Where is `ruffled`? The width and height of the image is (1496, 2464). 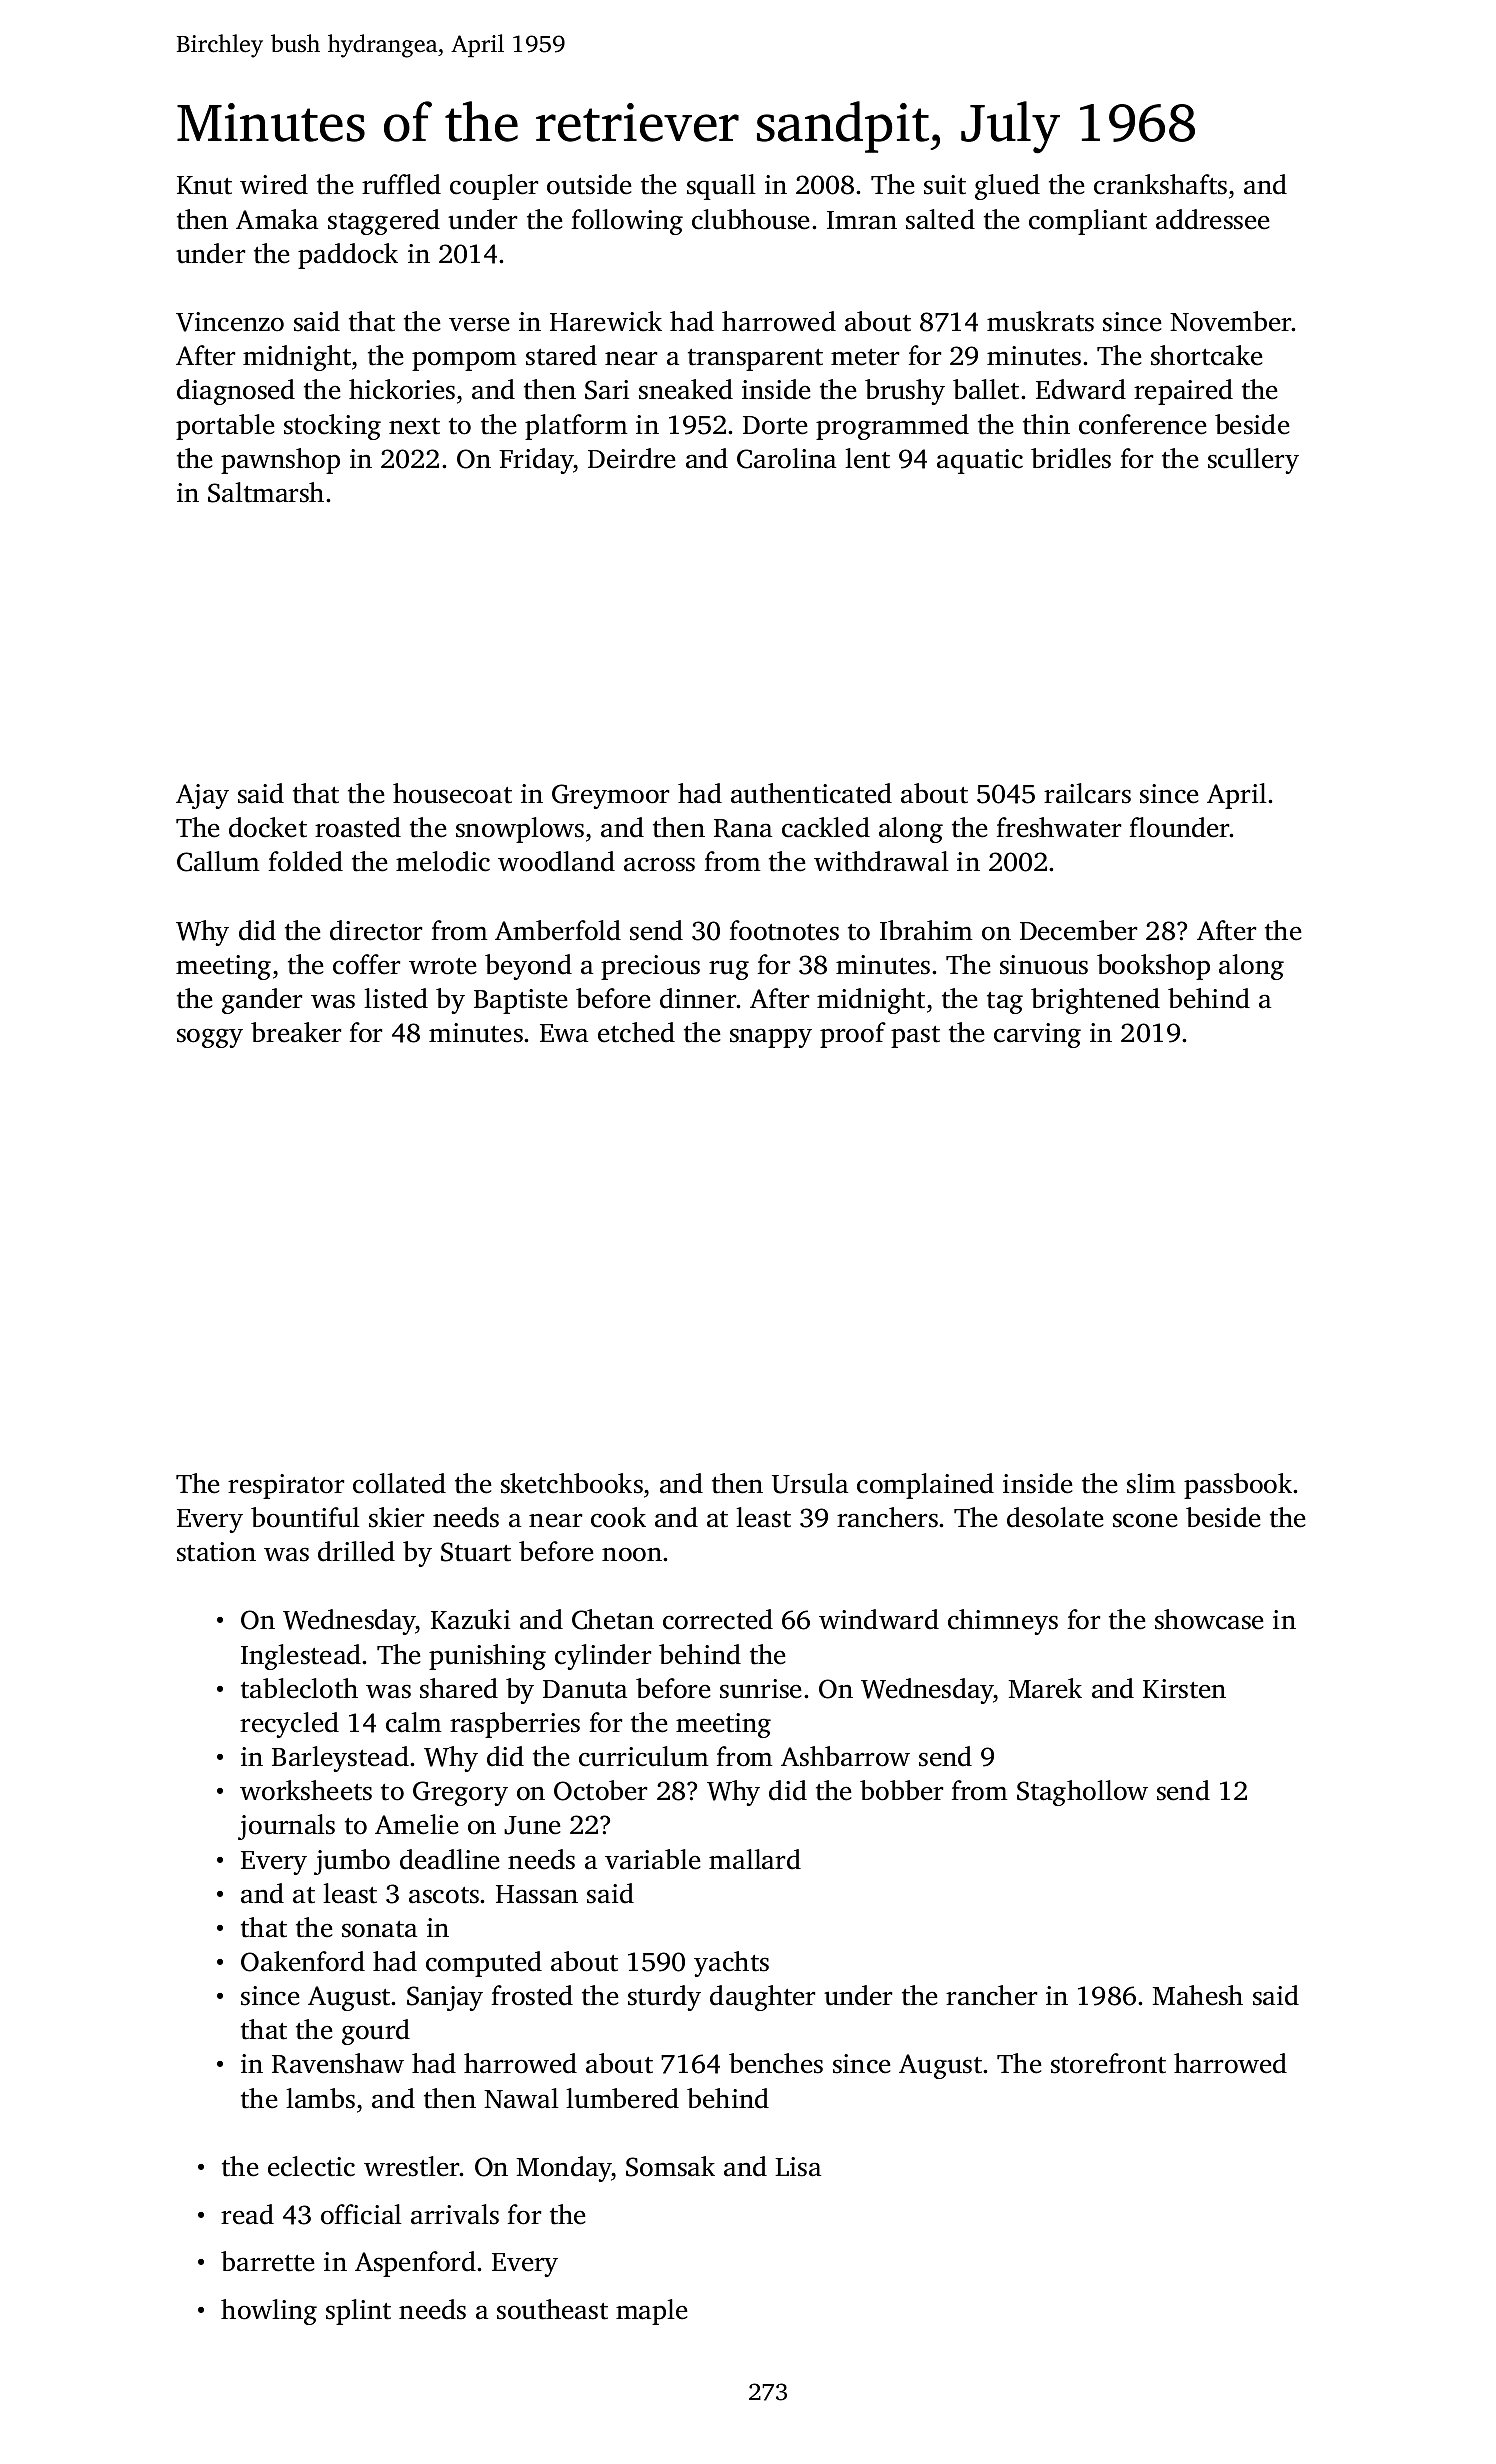 ruffled is located at coordinates (401, 184).
